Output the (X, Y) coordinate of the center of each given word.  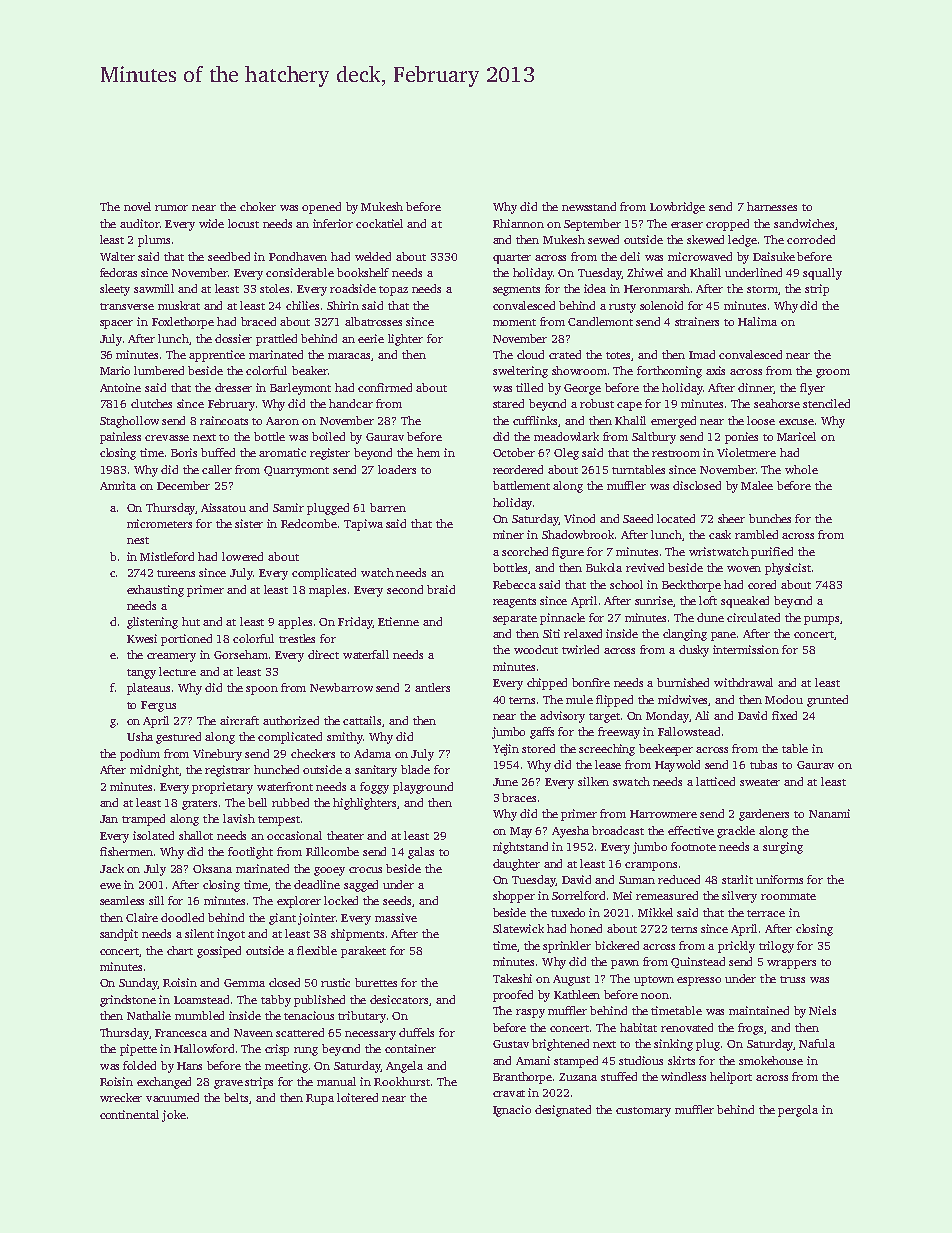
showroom (579, 370)
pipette (138, 1050)
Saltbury (654, 438)
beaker (310, 370)
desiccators (399, 999)
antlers (432, 687)
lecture (177, 671)
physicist (788, 569)
